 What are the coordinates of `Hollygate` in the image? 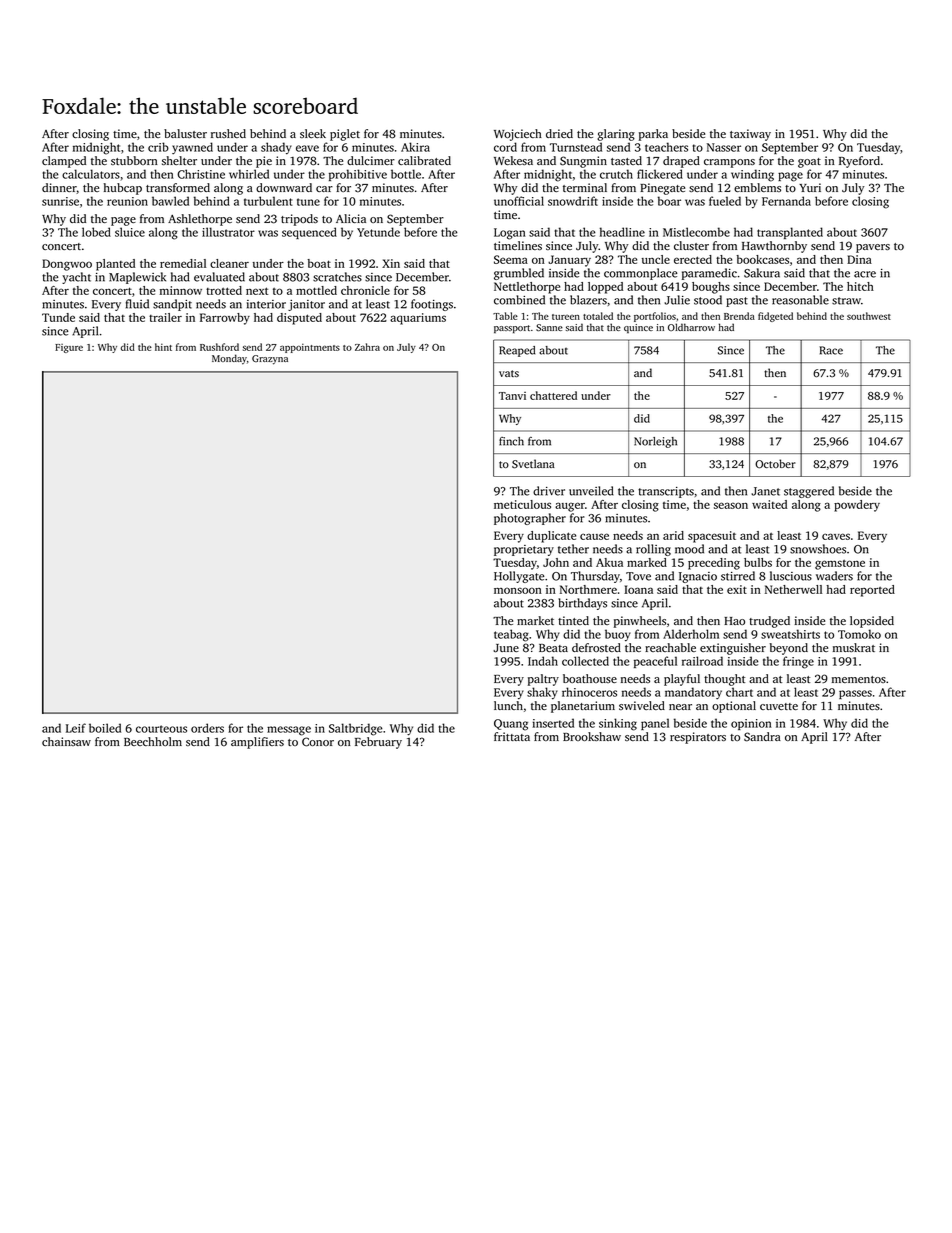 It's located at (519, 577).
